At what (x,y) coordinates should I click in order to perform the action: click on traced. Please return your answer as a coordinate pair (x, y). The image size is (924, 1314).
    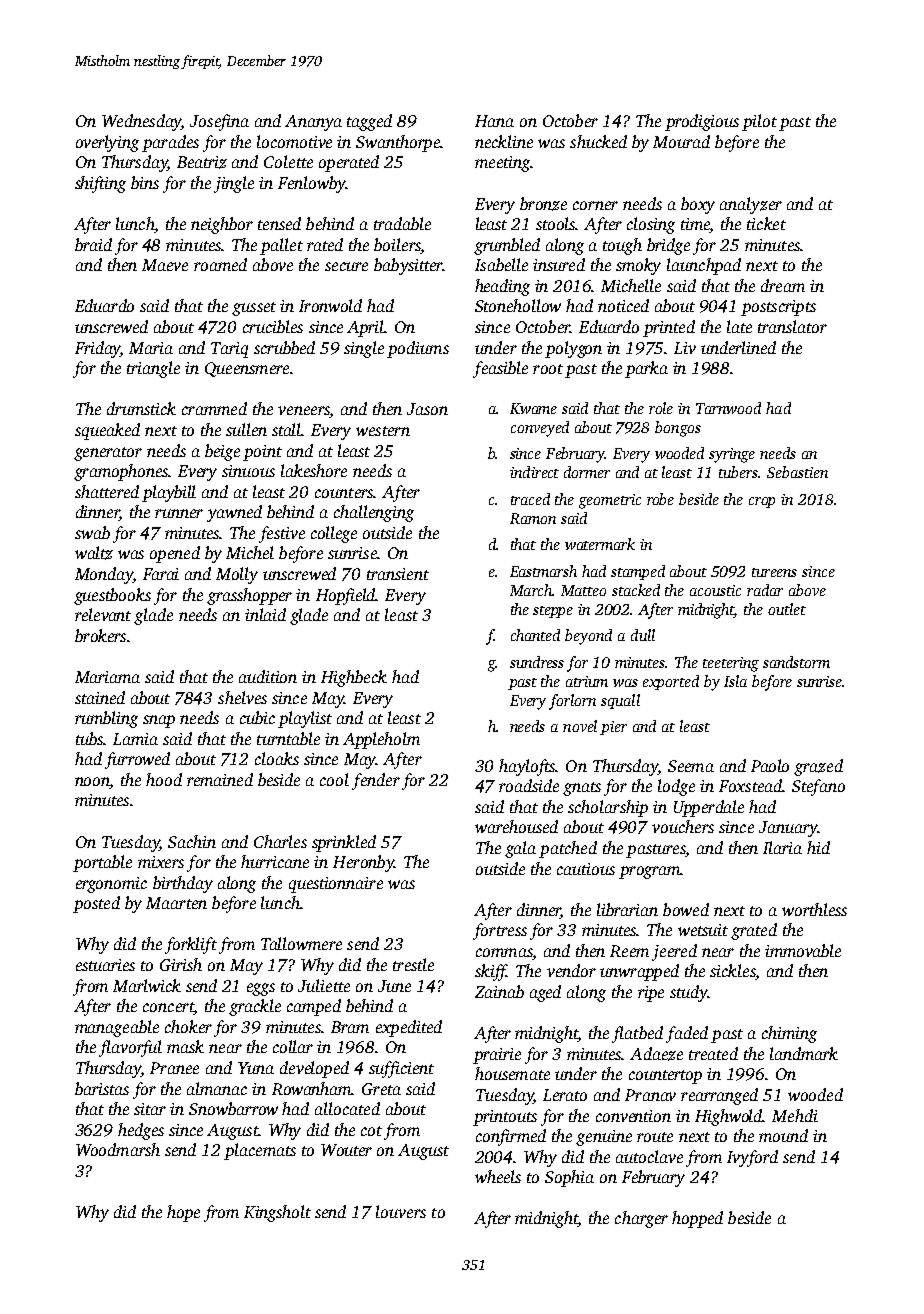
    Looking at the image, I should click on (530, 499).
